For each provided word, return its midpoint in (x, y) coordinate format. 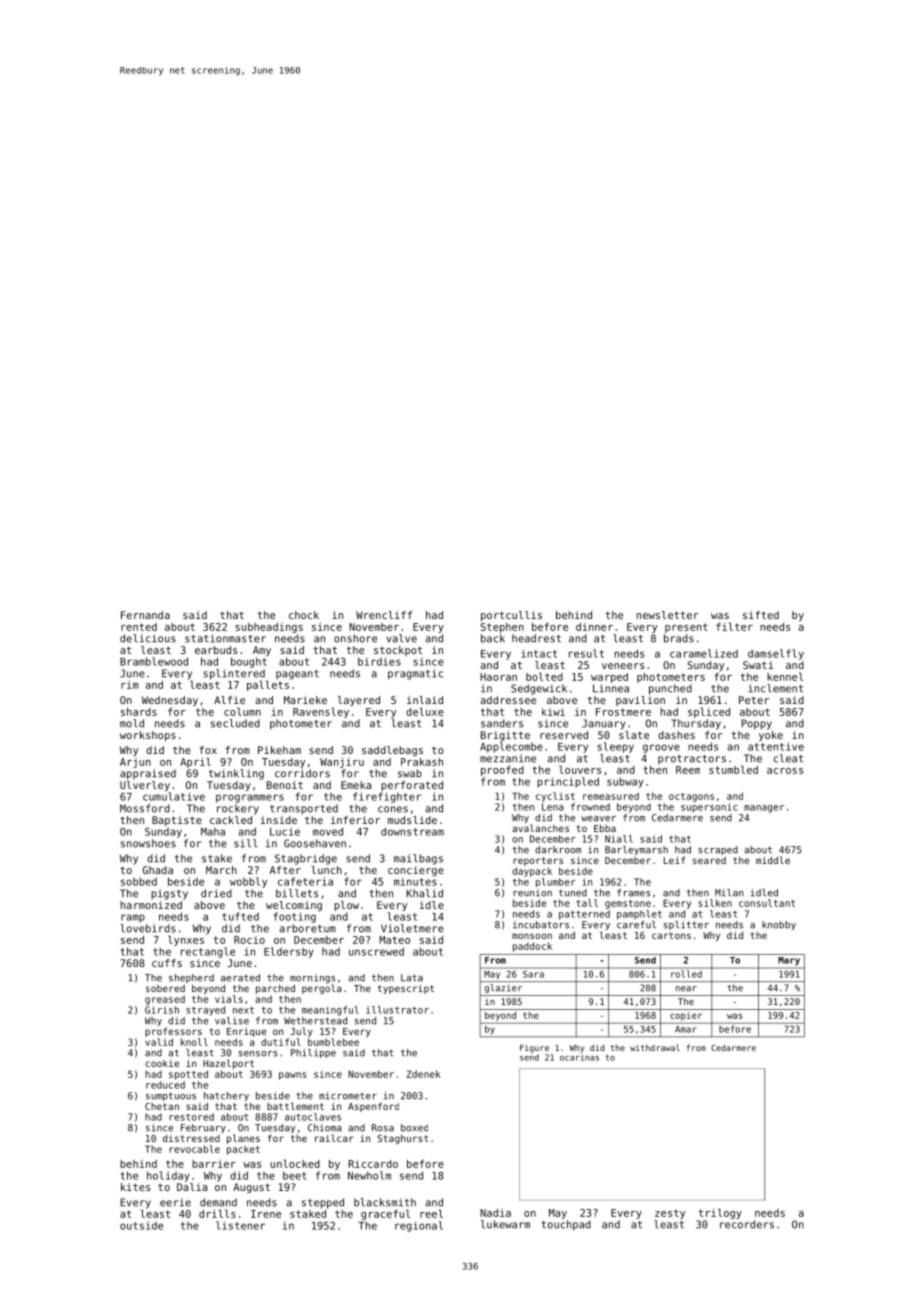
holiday (168, 1176)
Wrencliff (384, 615)
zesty (670, 1214)
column (242, 711)
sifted (761, 615)
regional (419, 1226)
